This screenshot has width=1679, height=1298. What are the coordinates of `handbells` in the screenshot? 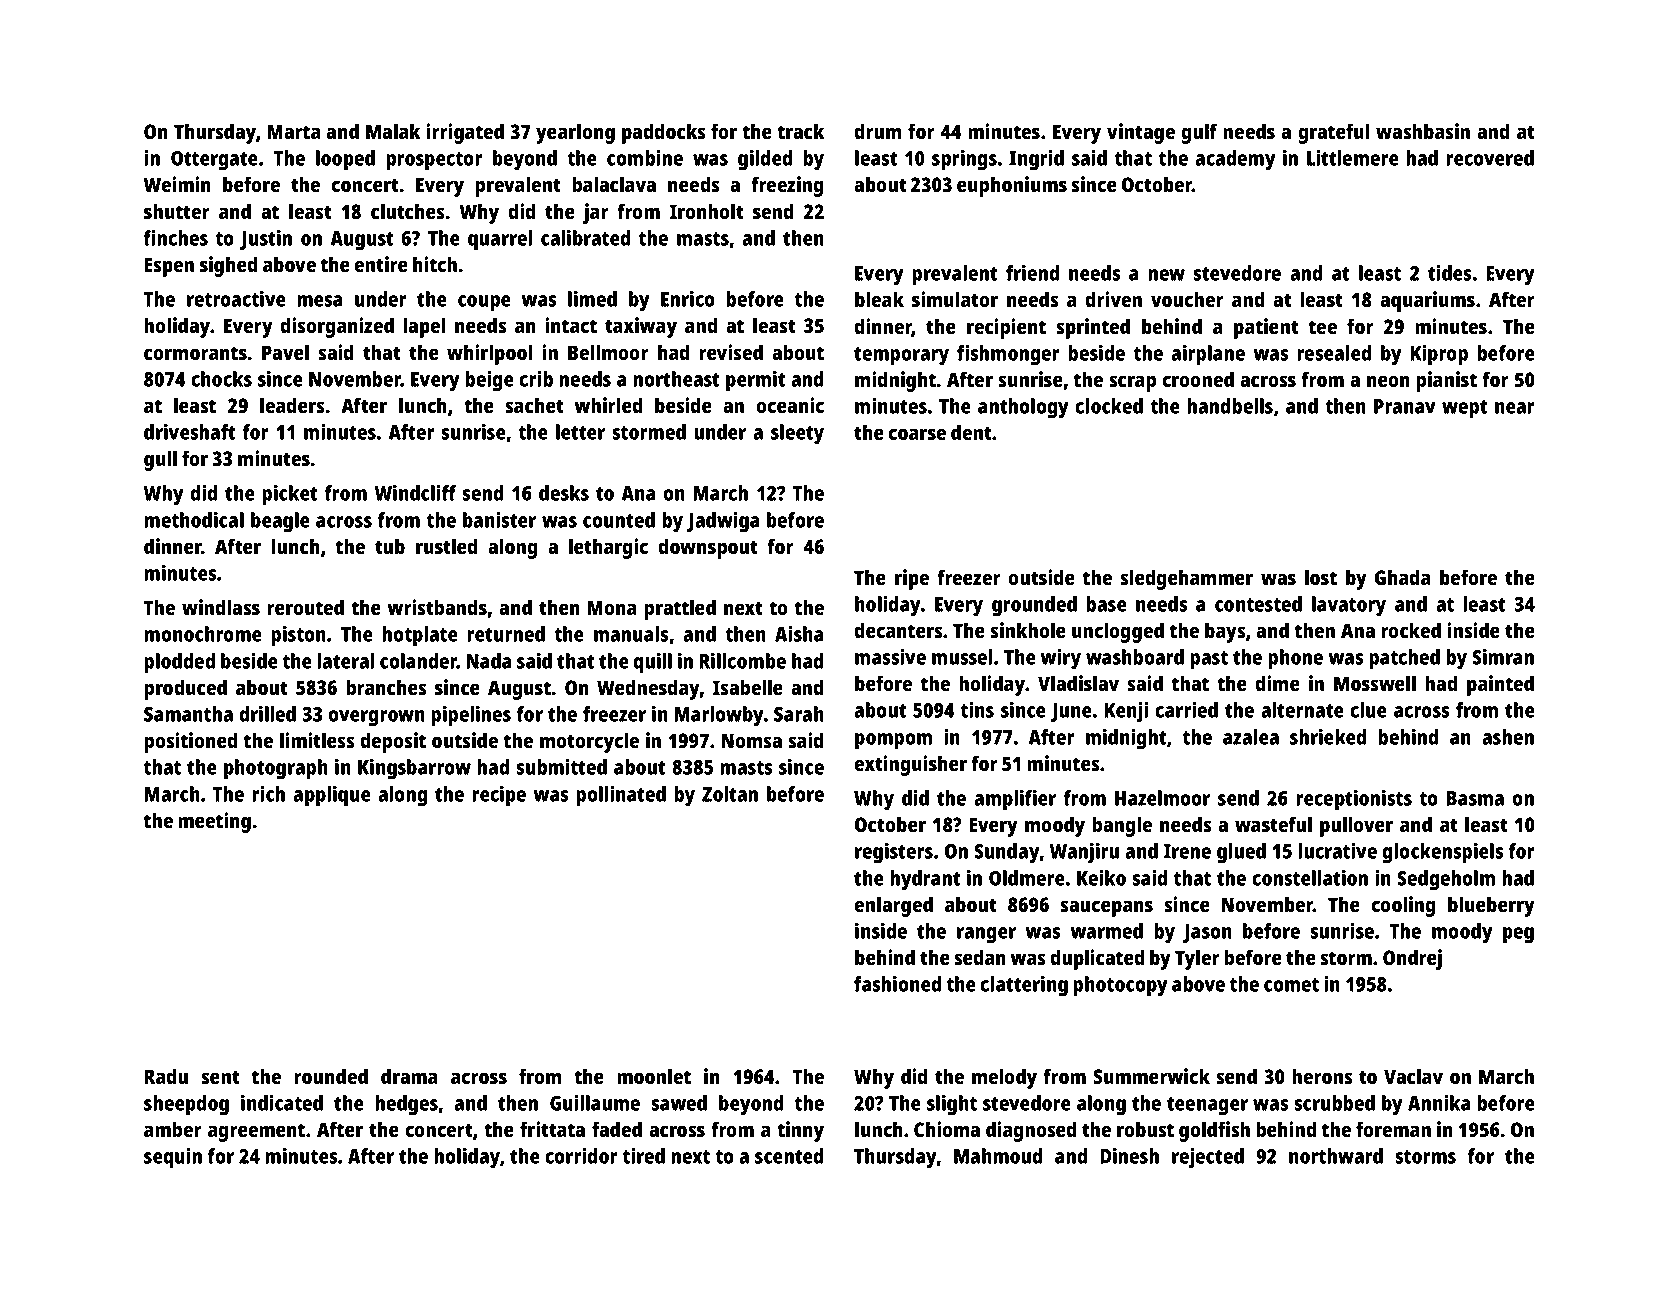 It's located at (1230, 406).
